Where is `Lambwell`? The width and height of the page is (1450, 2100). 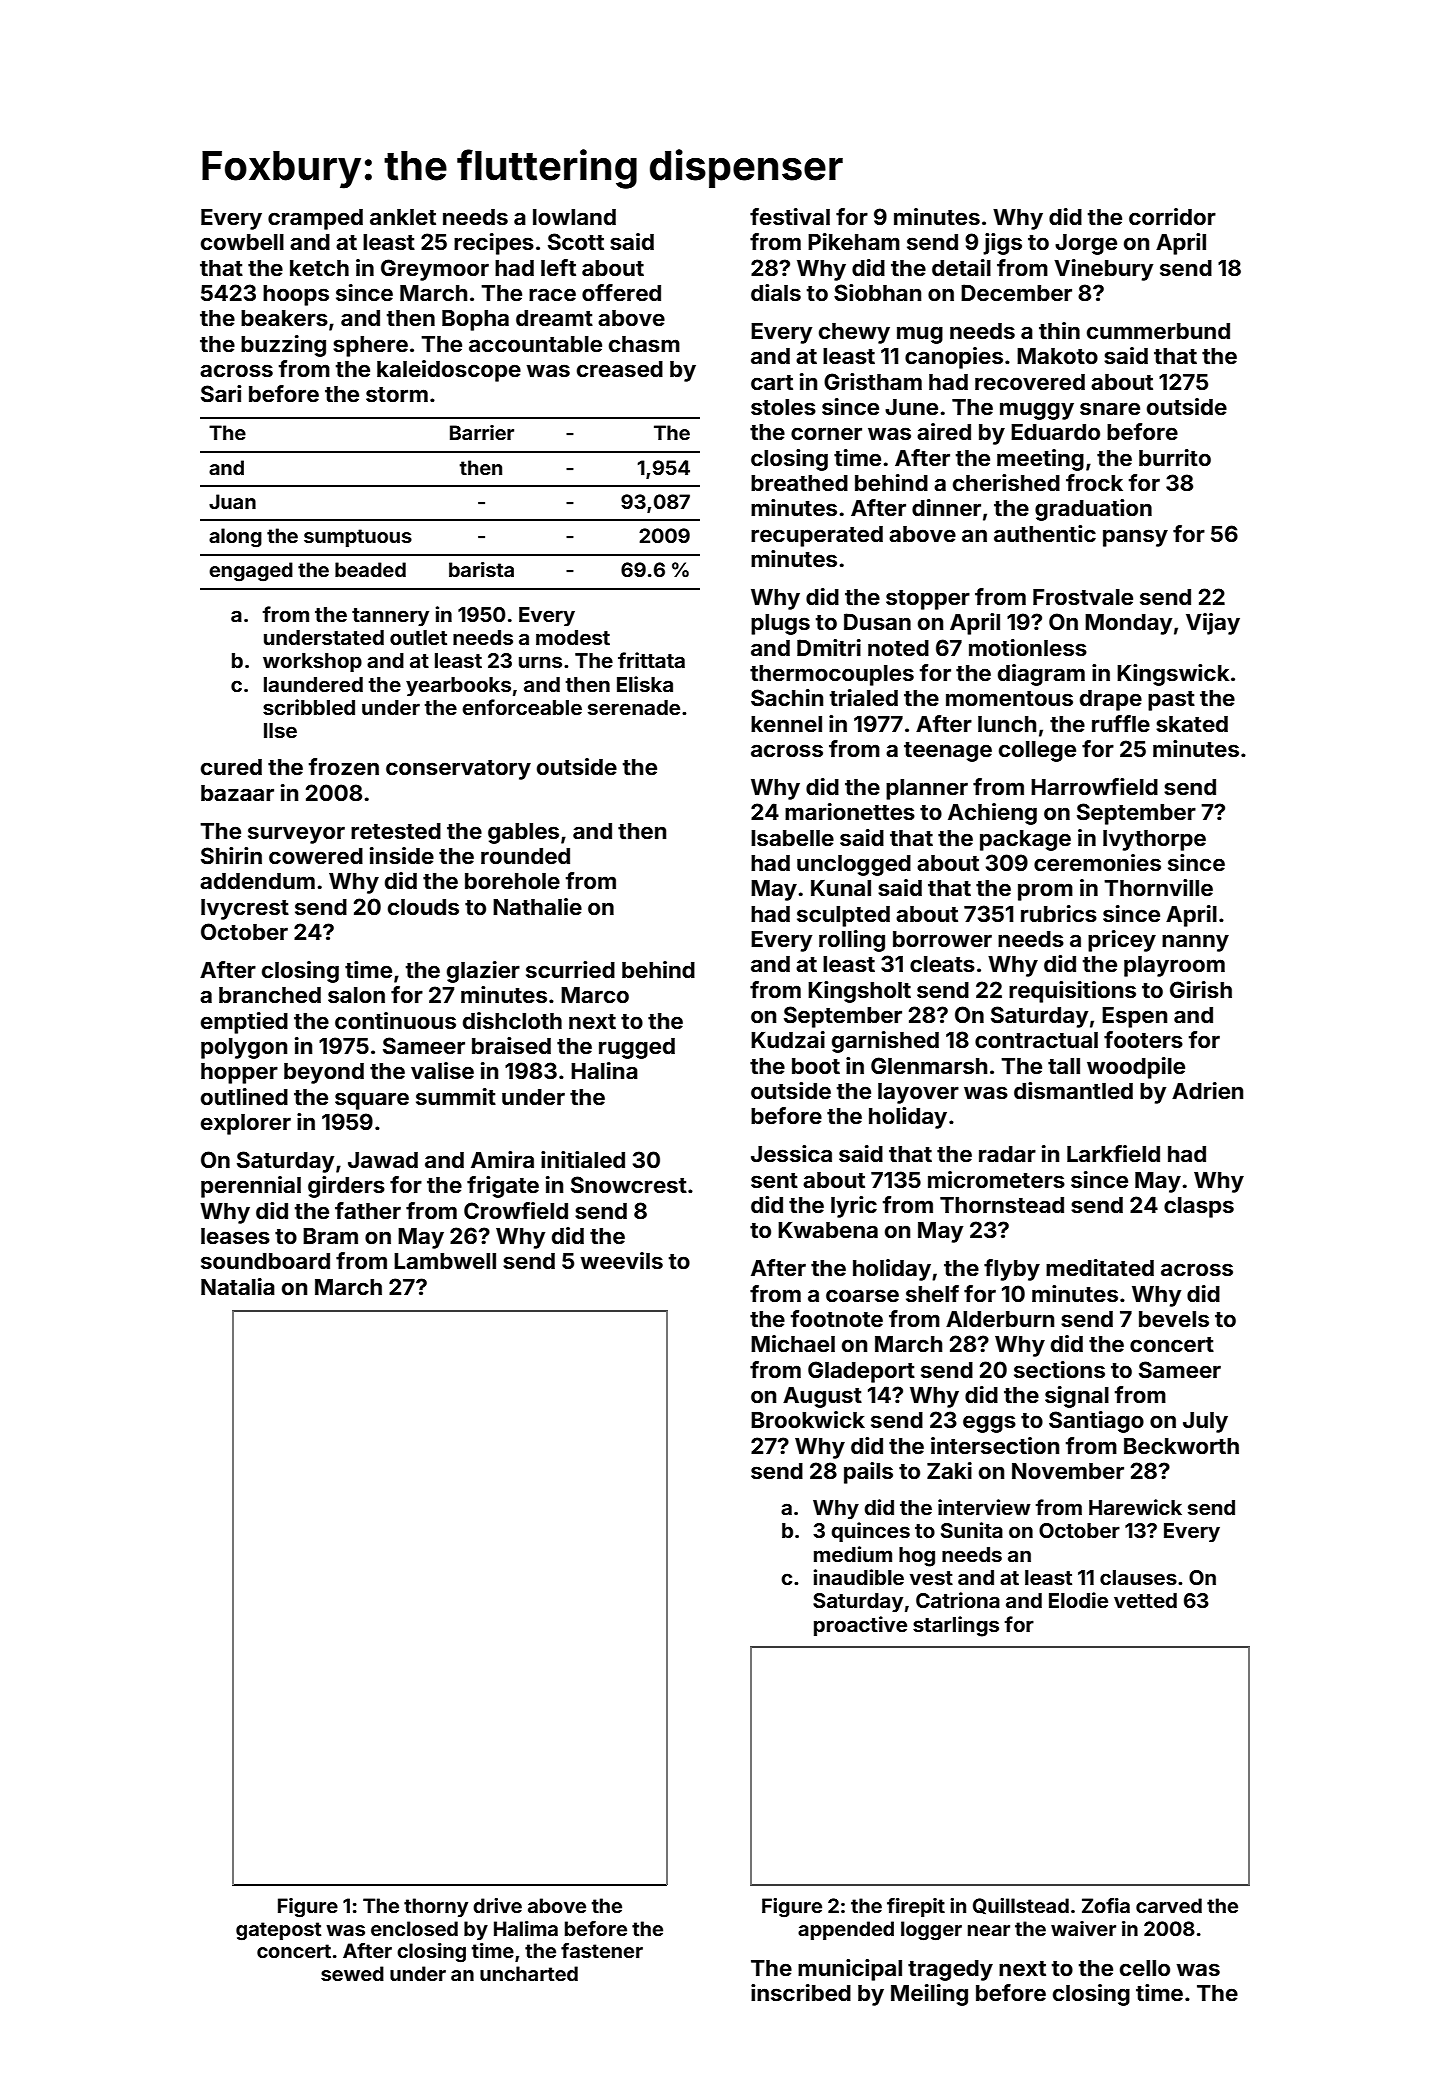
Lambwell is located at coordinates (445, 1261).
